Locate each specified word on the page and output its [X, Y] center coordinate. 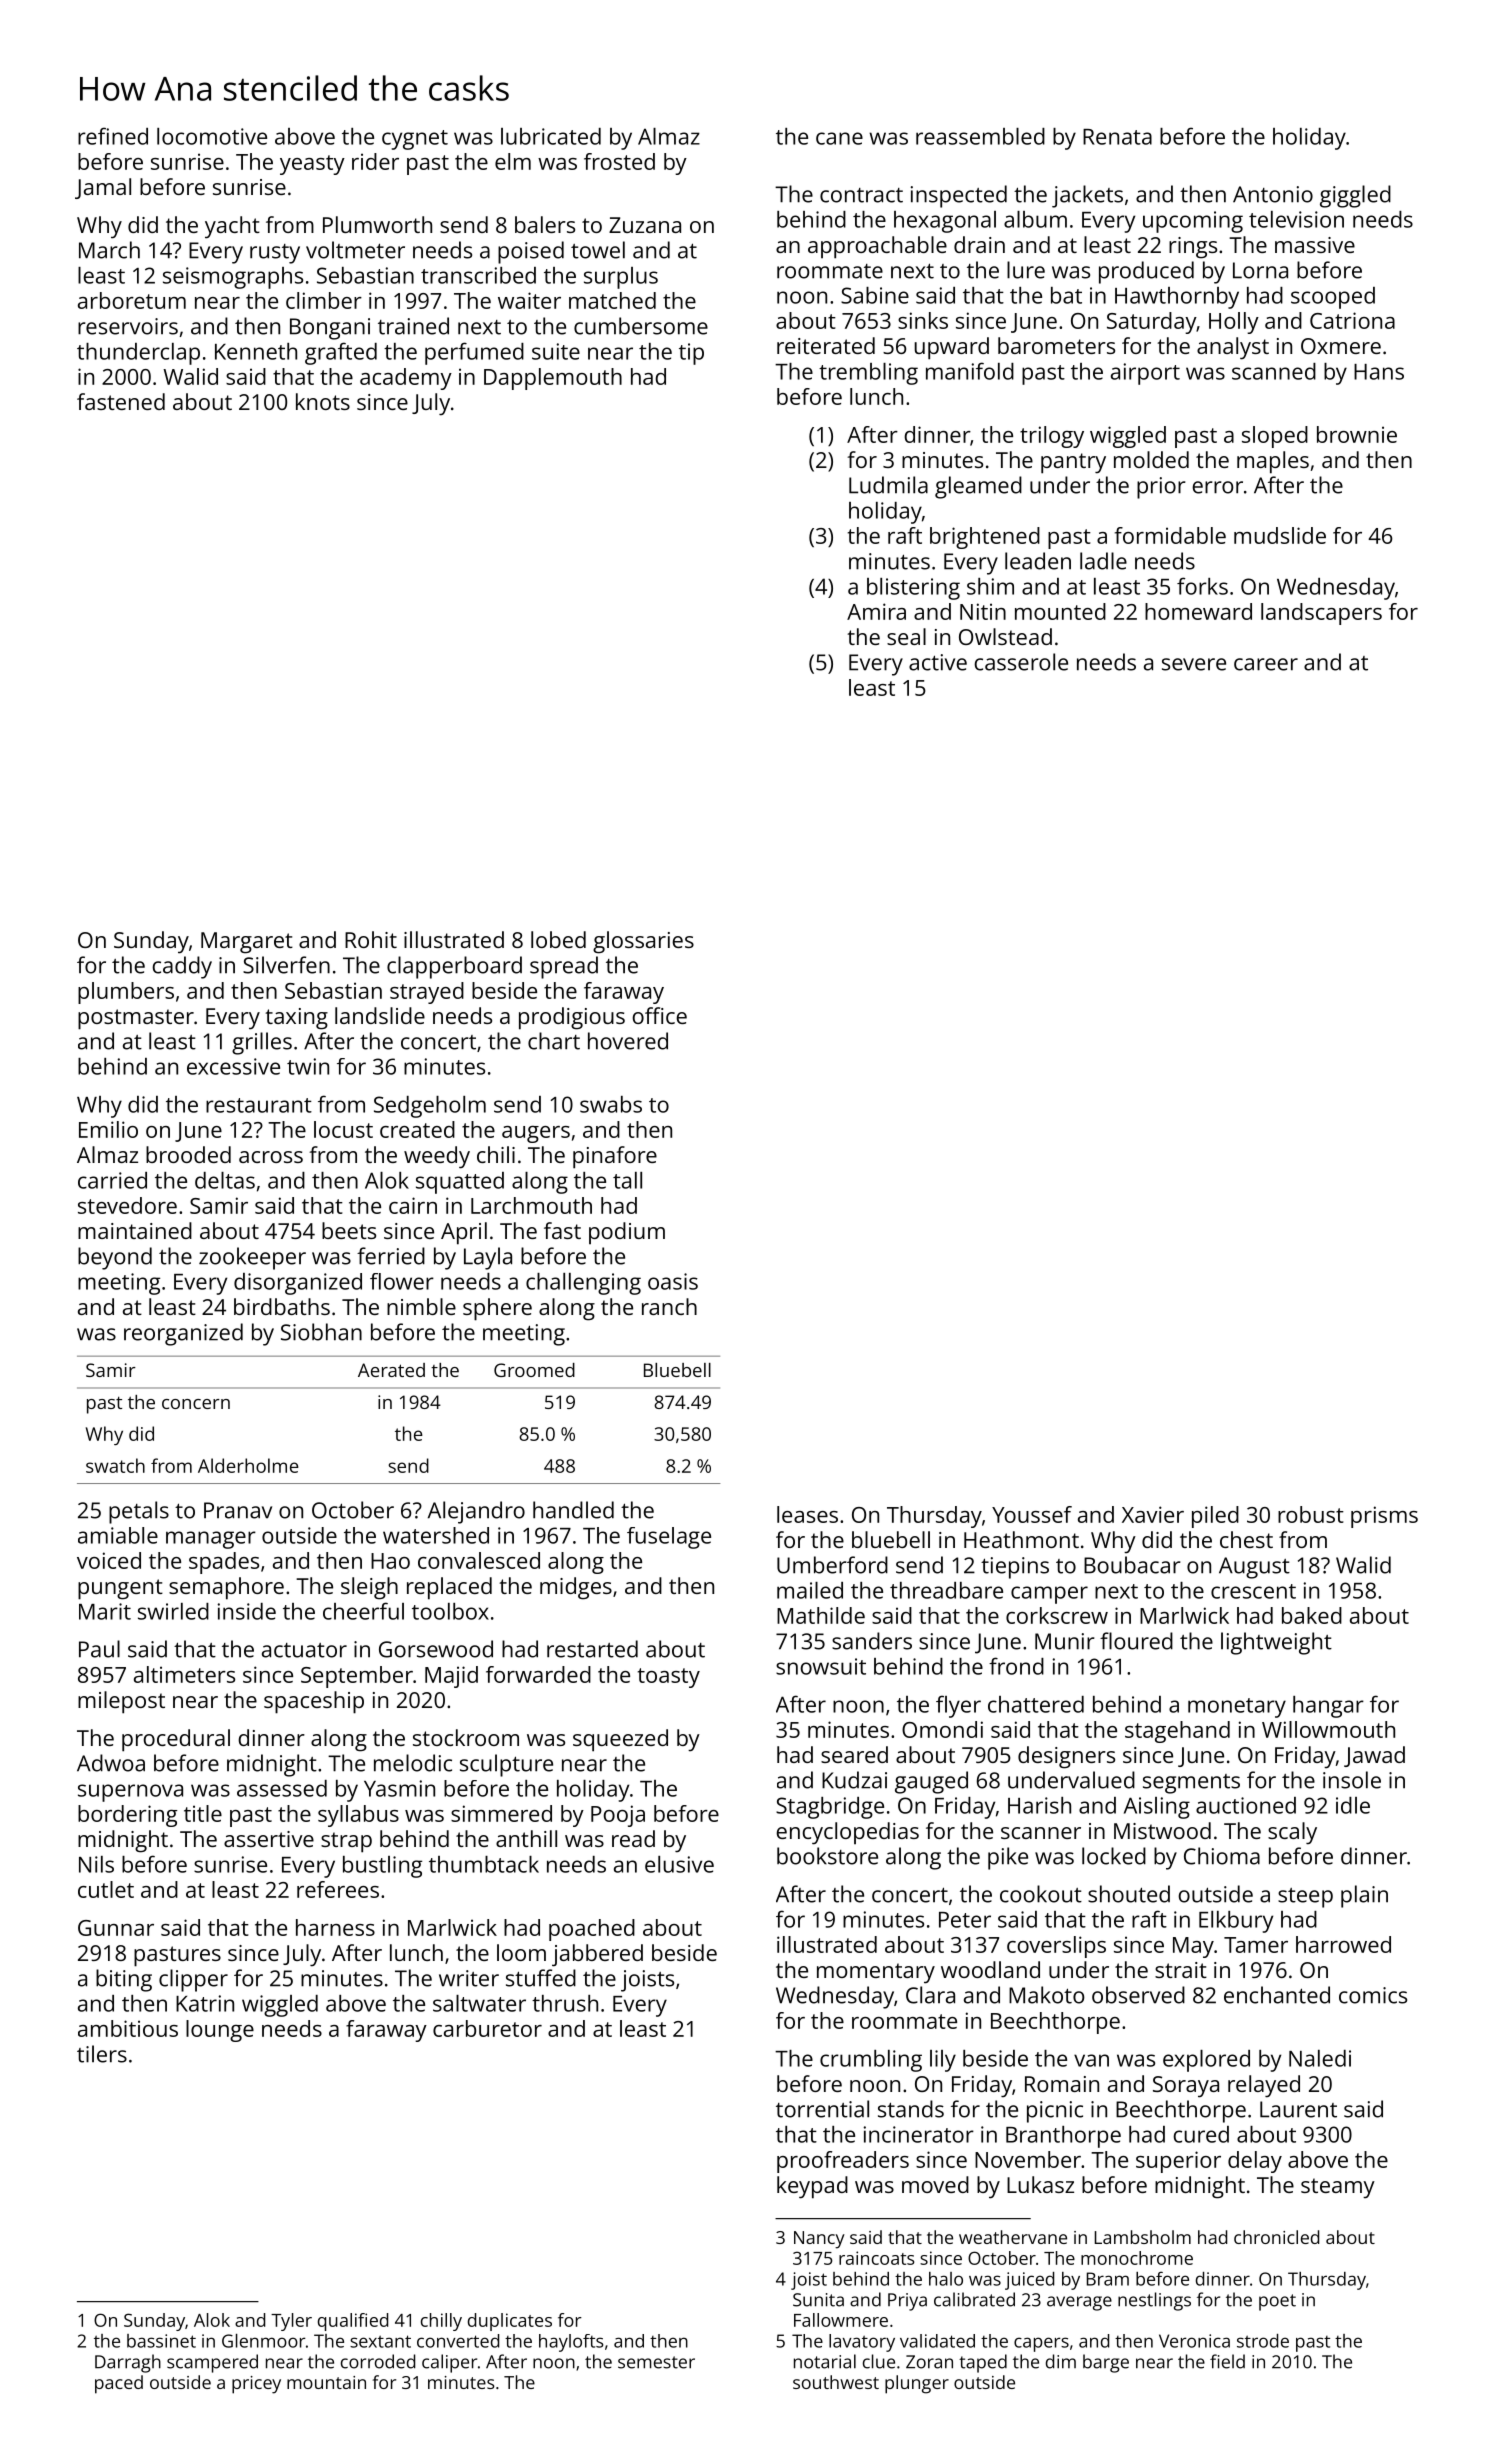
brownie [1357, 434]
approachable [877, 247]
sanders [872, 1641]
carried [112, 1180]
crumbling [871, 2061]
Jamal [103, 188]
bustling [382, 1867]
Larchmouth [531, 1205]
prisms [1384, 1517]
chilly [441, 2322]
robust [1311, 1514]
